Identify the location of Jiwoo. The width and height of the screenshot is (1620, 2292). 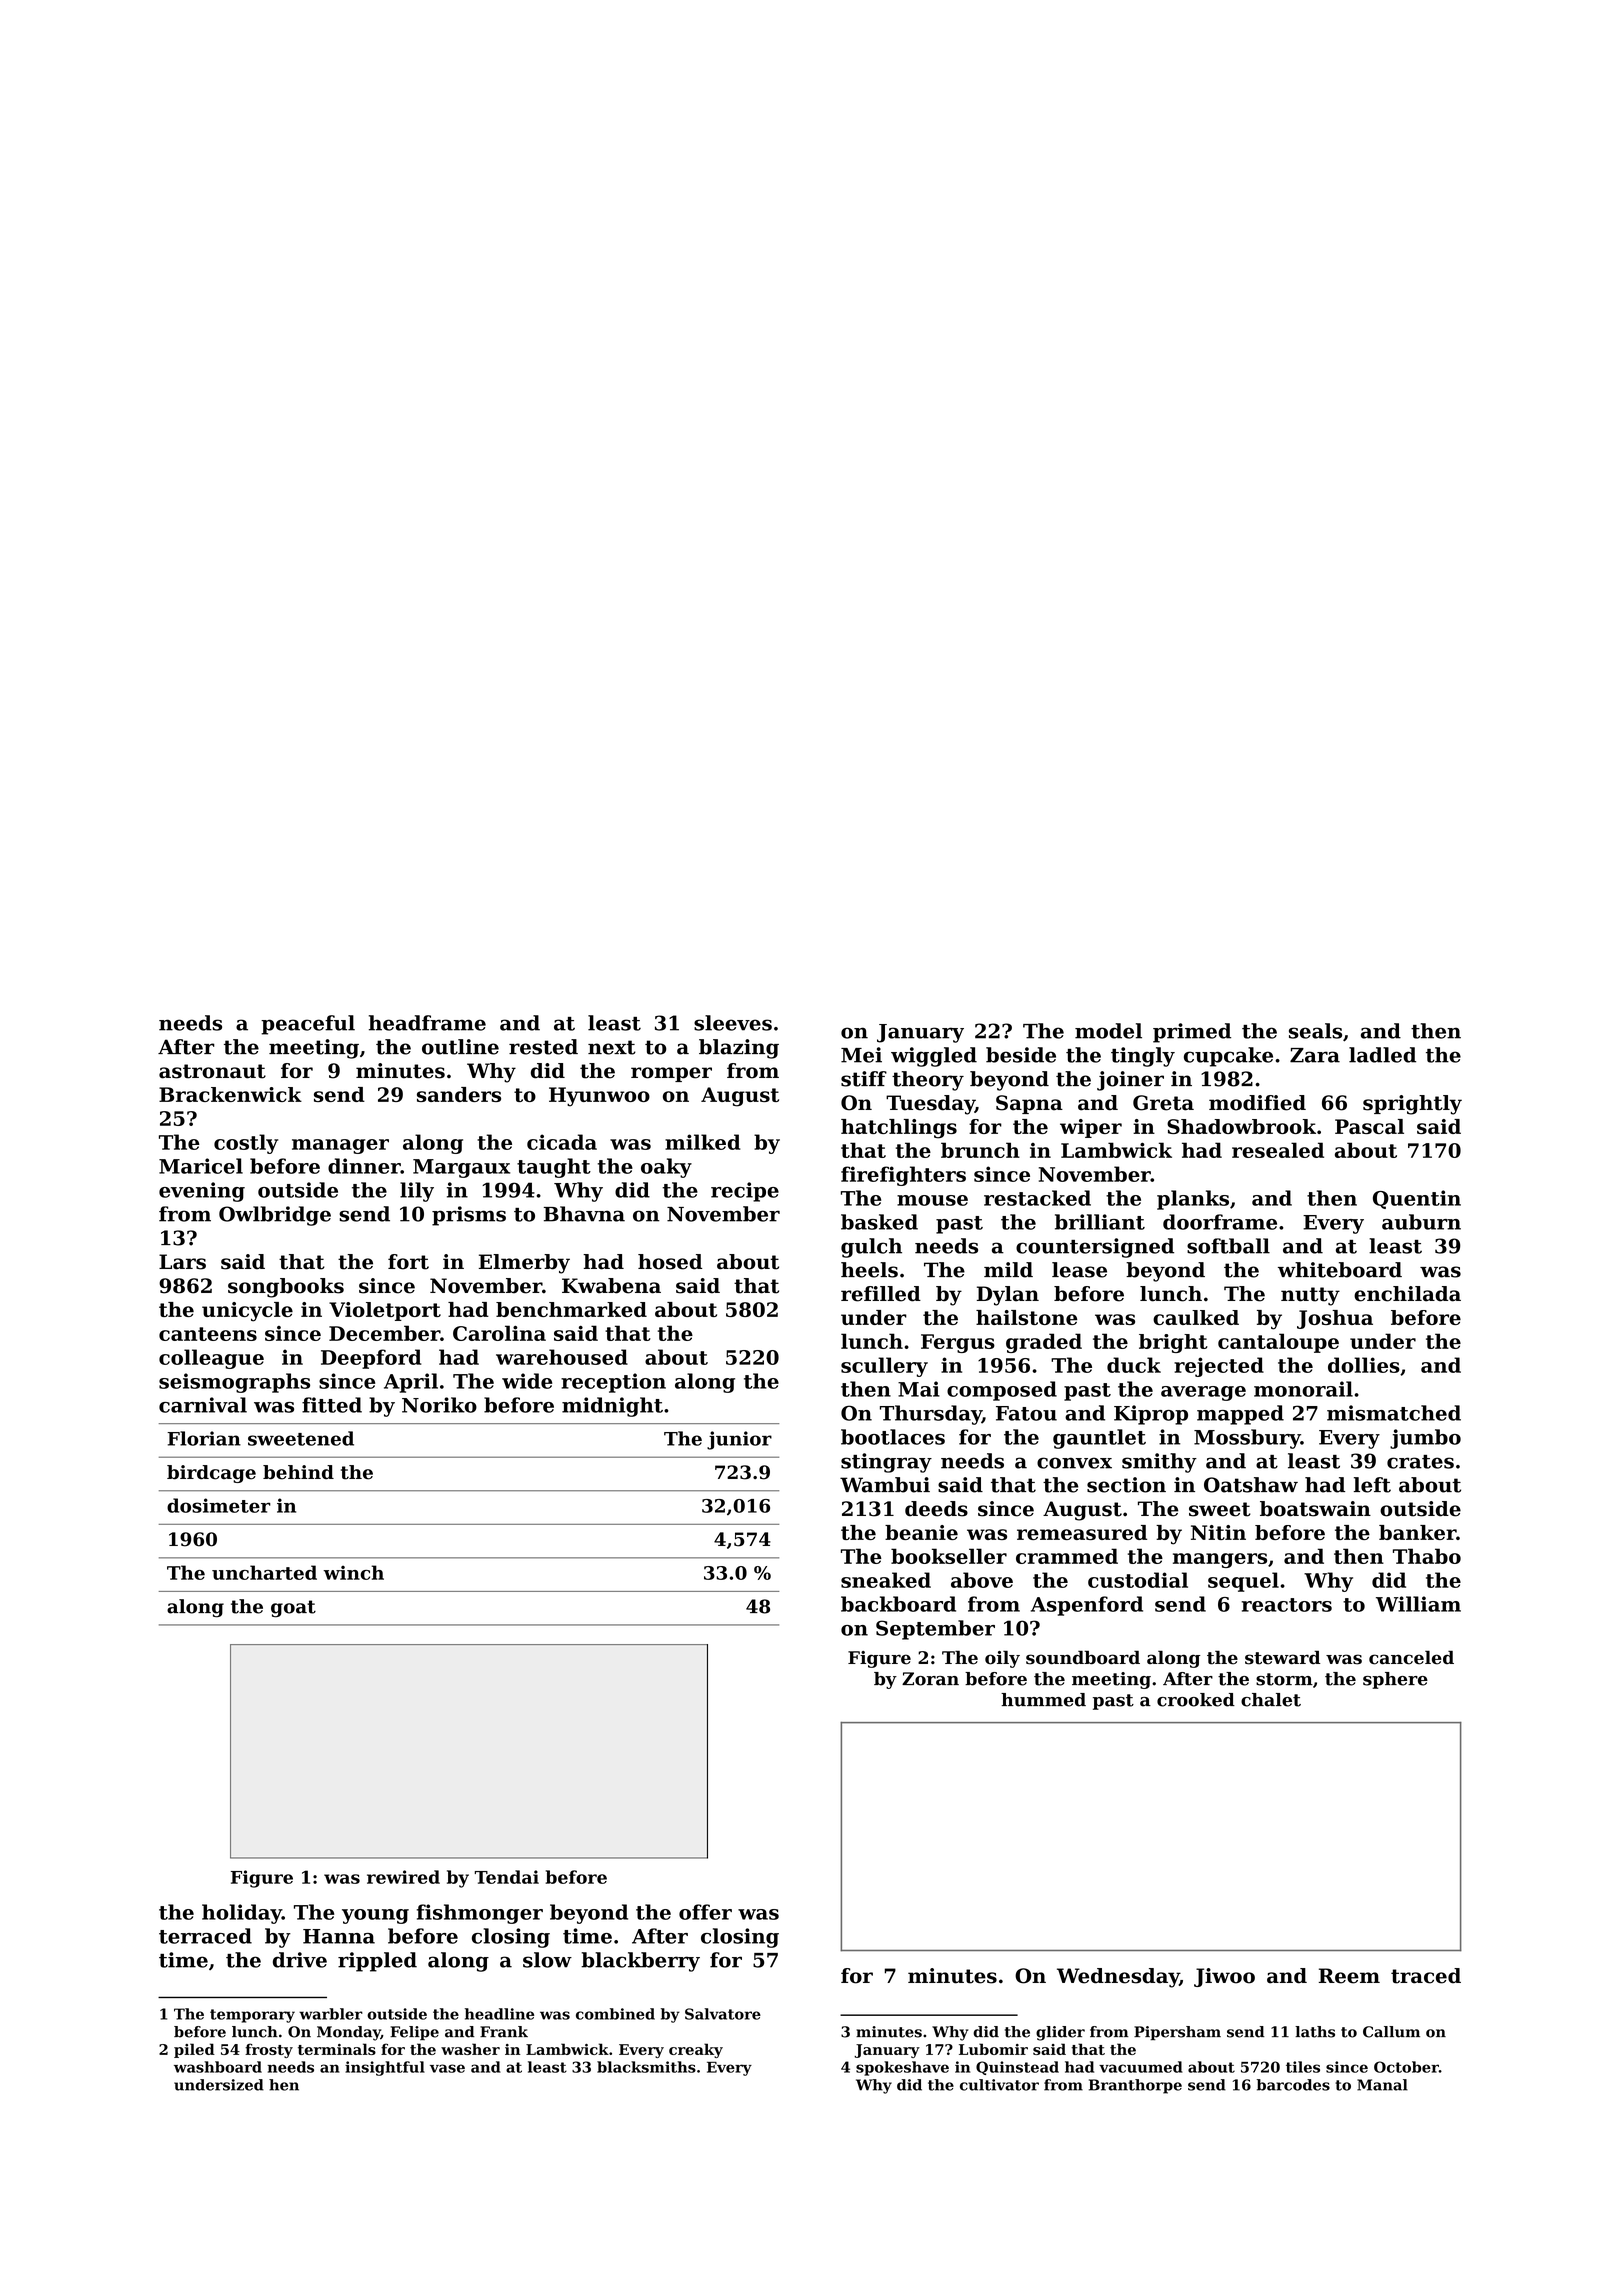
(1224, 1977).
